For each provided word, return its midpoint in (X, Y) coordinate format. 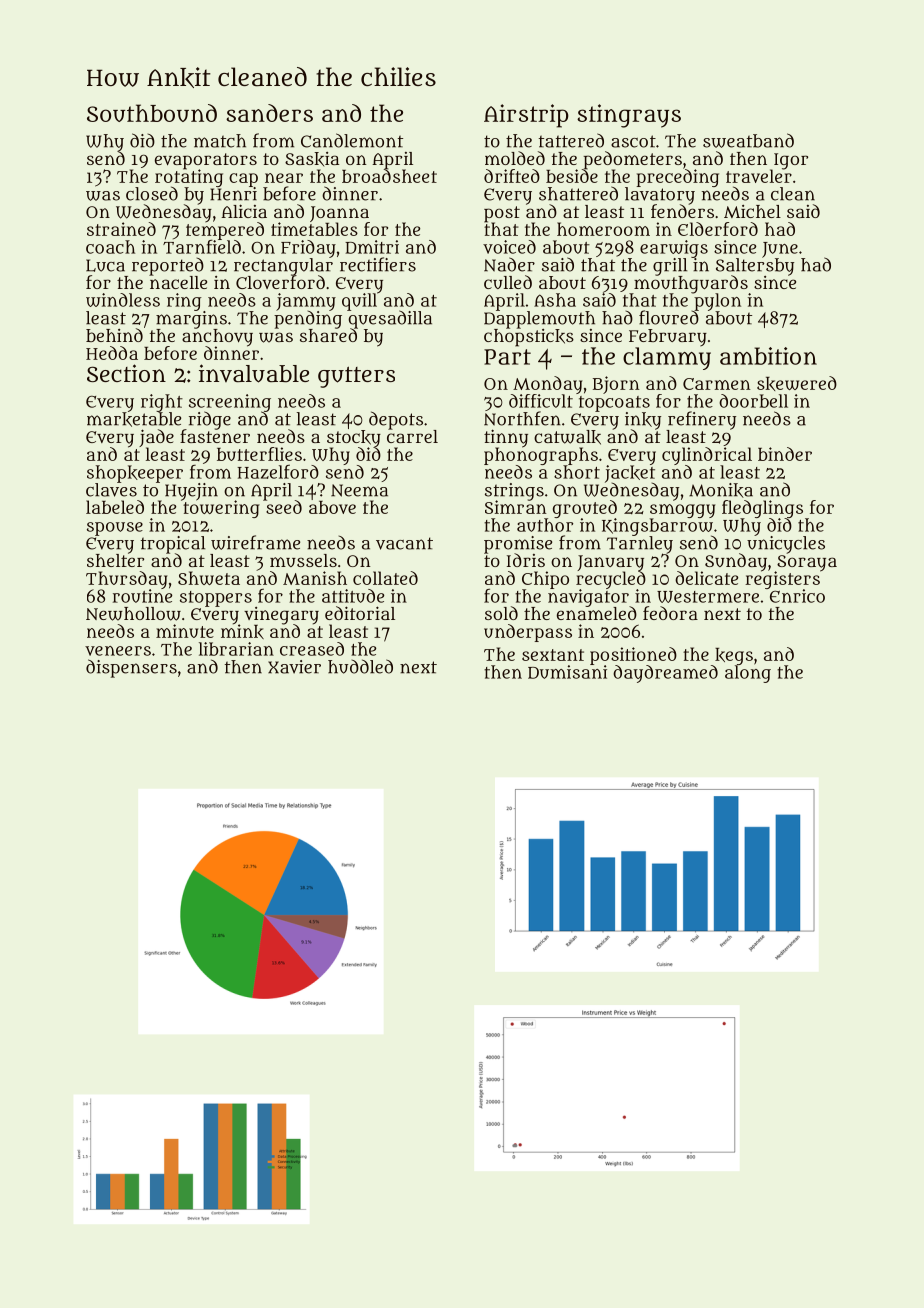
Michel (752, 211)
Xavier (294, 667)
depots (396, 420)
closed (152, 193)
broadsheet (389, 176)
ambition (768, 356)
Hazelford (278, 471)
